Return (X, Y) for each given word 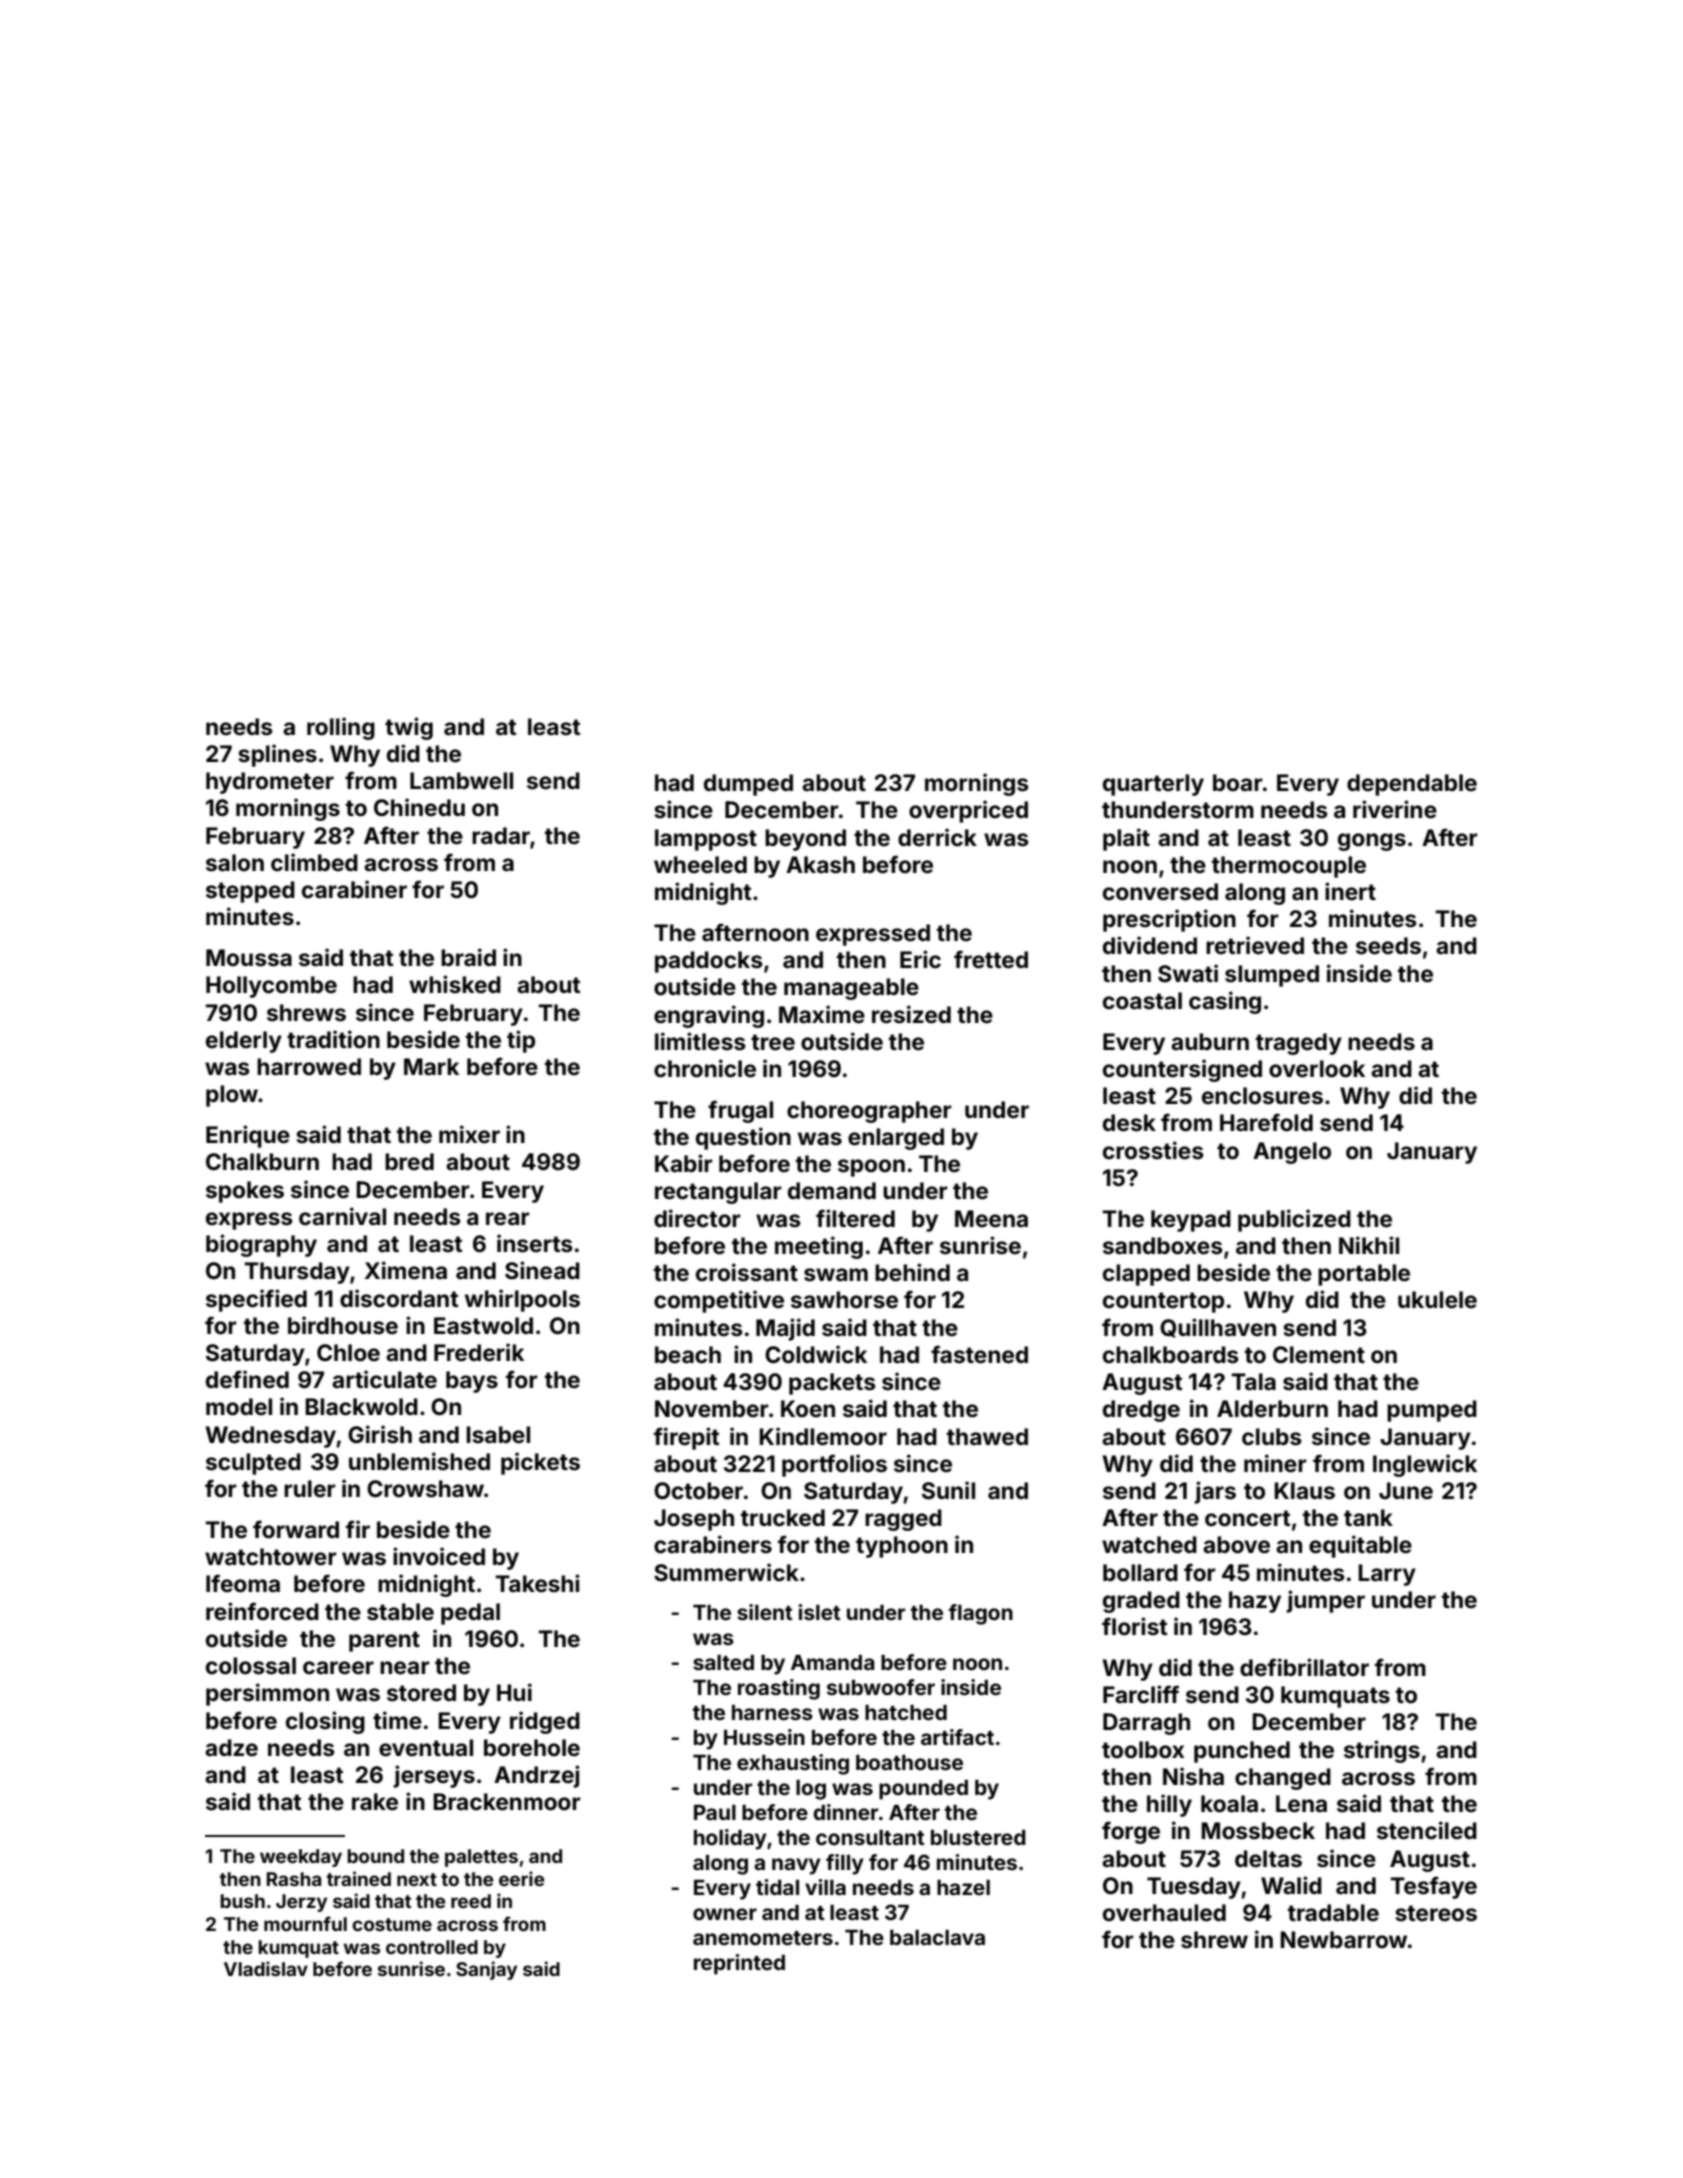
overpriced (968, 811)
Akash (820, 865)
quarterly (1153, 785)
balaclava (937, 1937)
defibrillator (1304, 1667)
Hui (514, 1692)
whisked (455, 984)
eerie (522, 1878)
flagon (981, 1614)
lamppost (706, 840)
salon (235, 863)
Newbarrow (1343, 1940)
